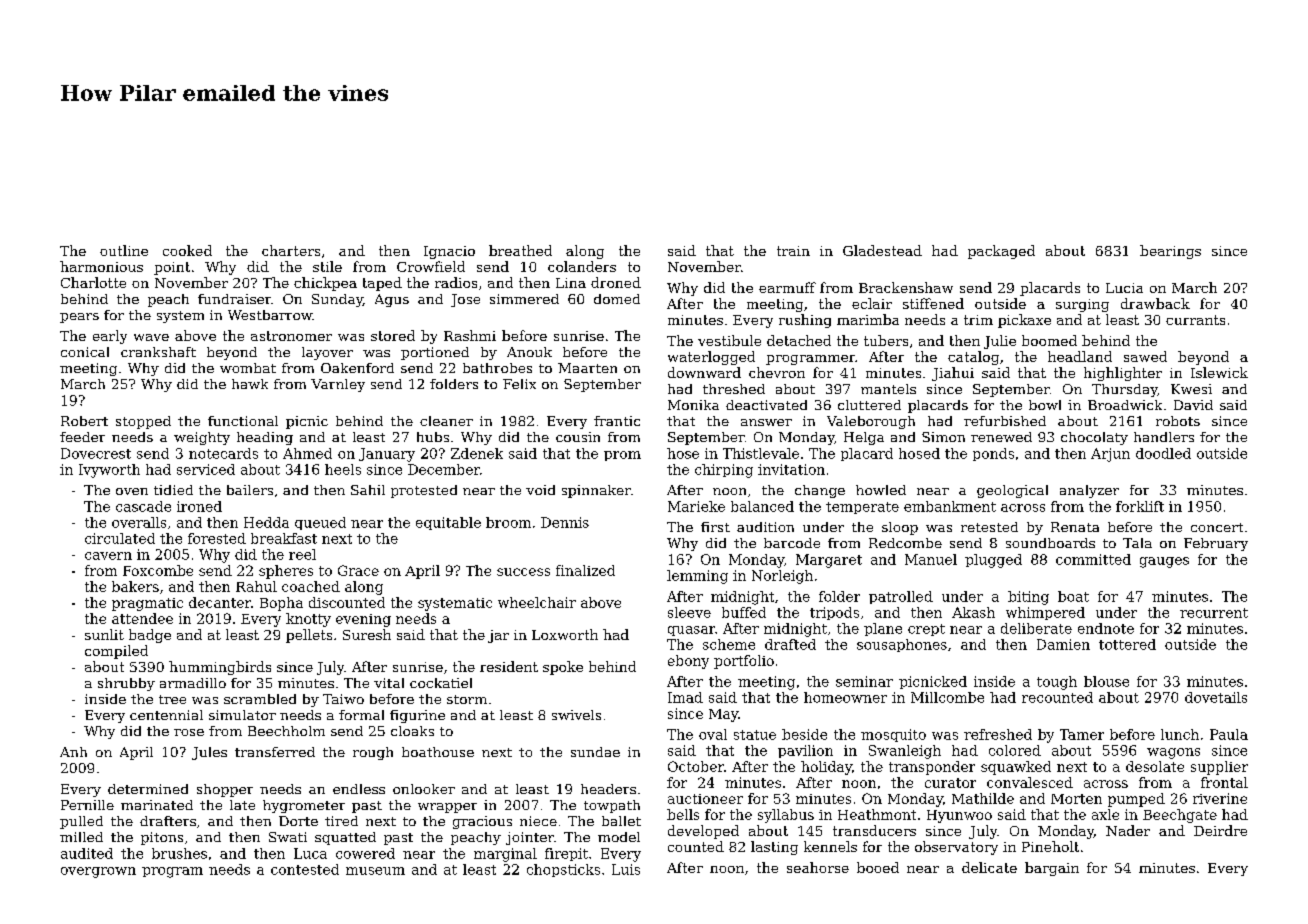 The image size is (1308, 924). Describe the element at coordinates (791, 469) in the screenshot. I see `invitation` at that location.
